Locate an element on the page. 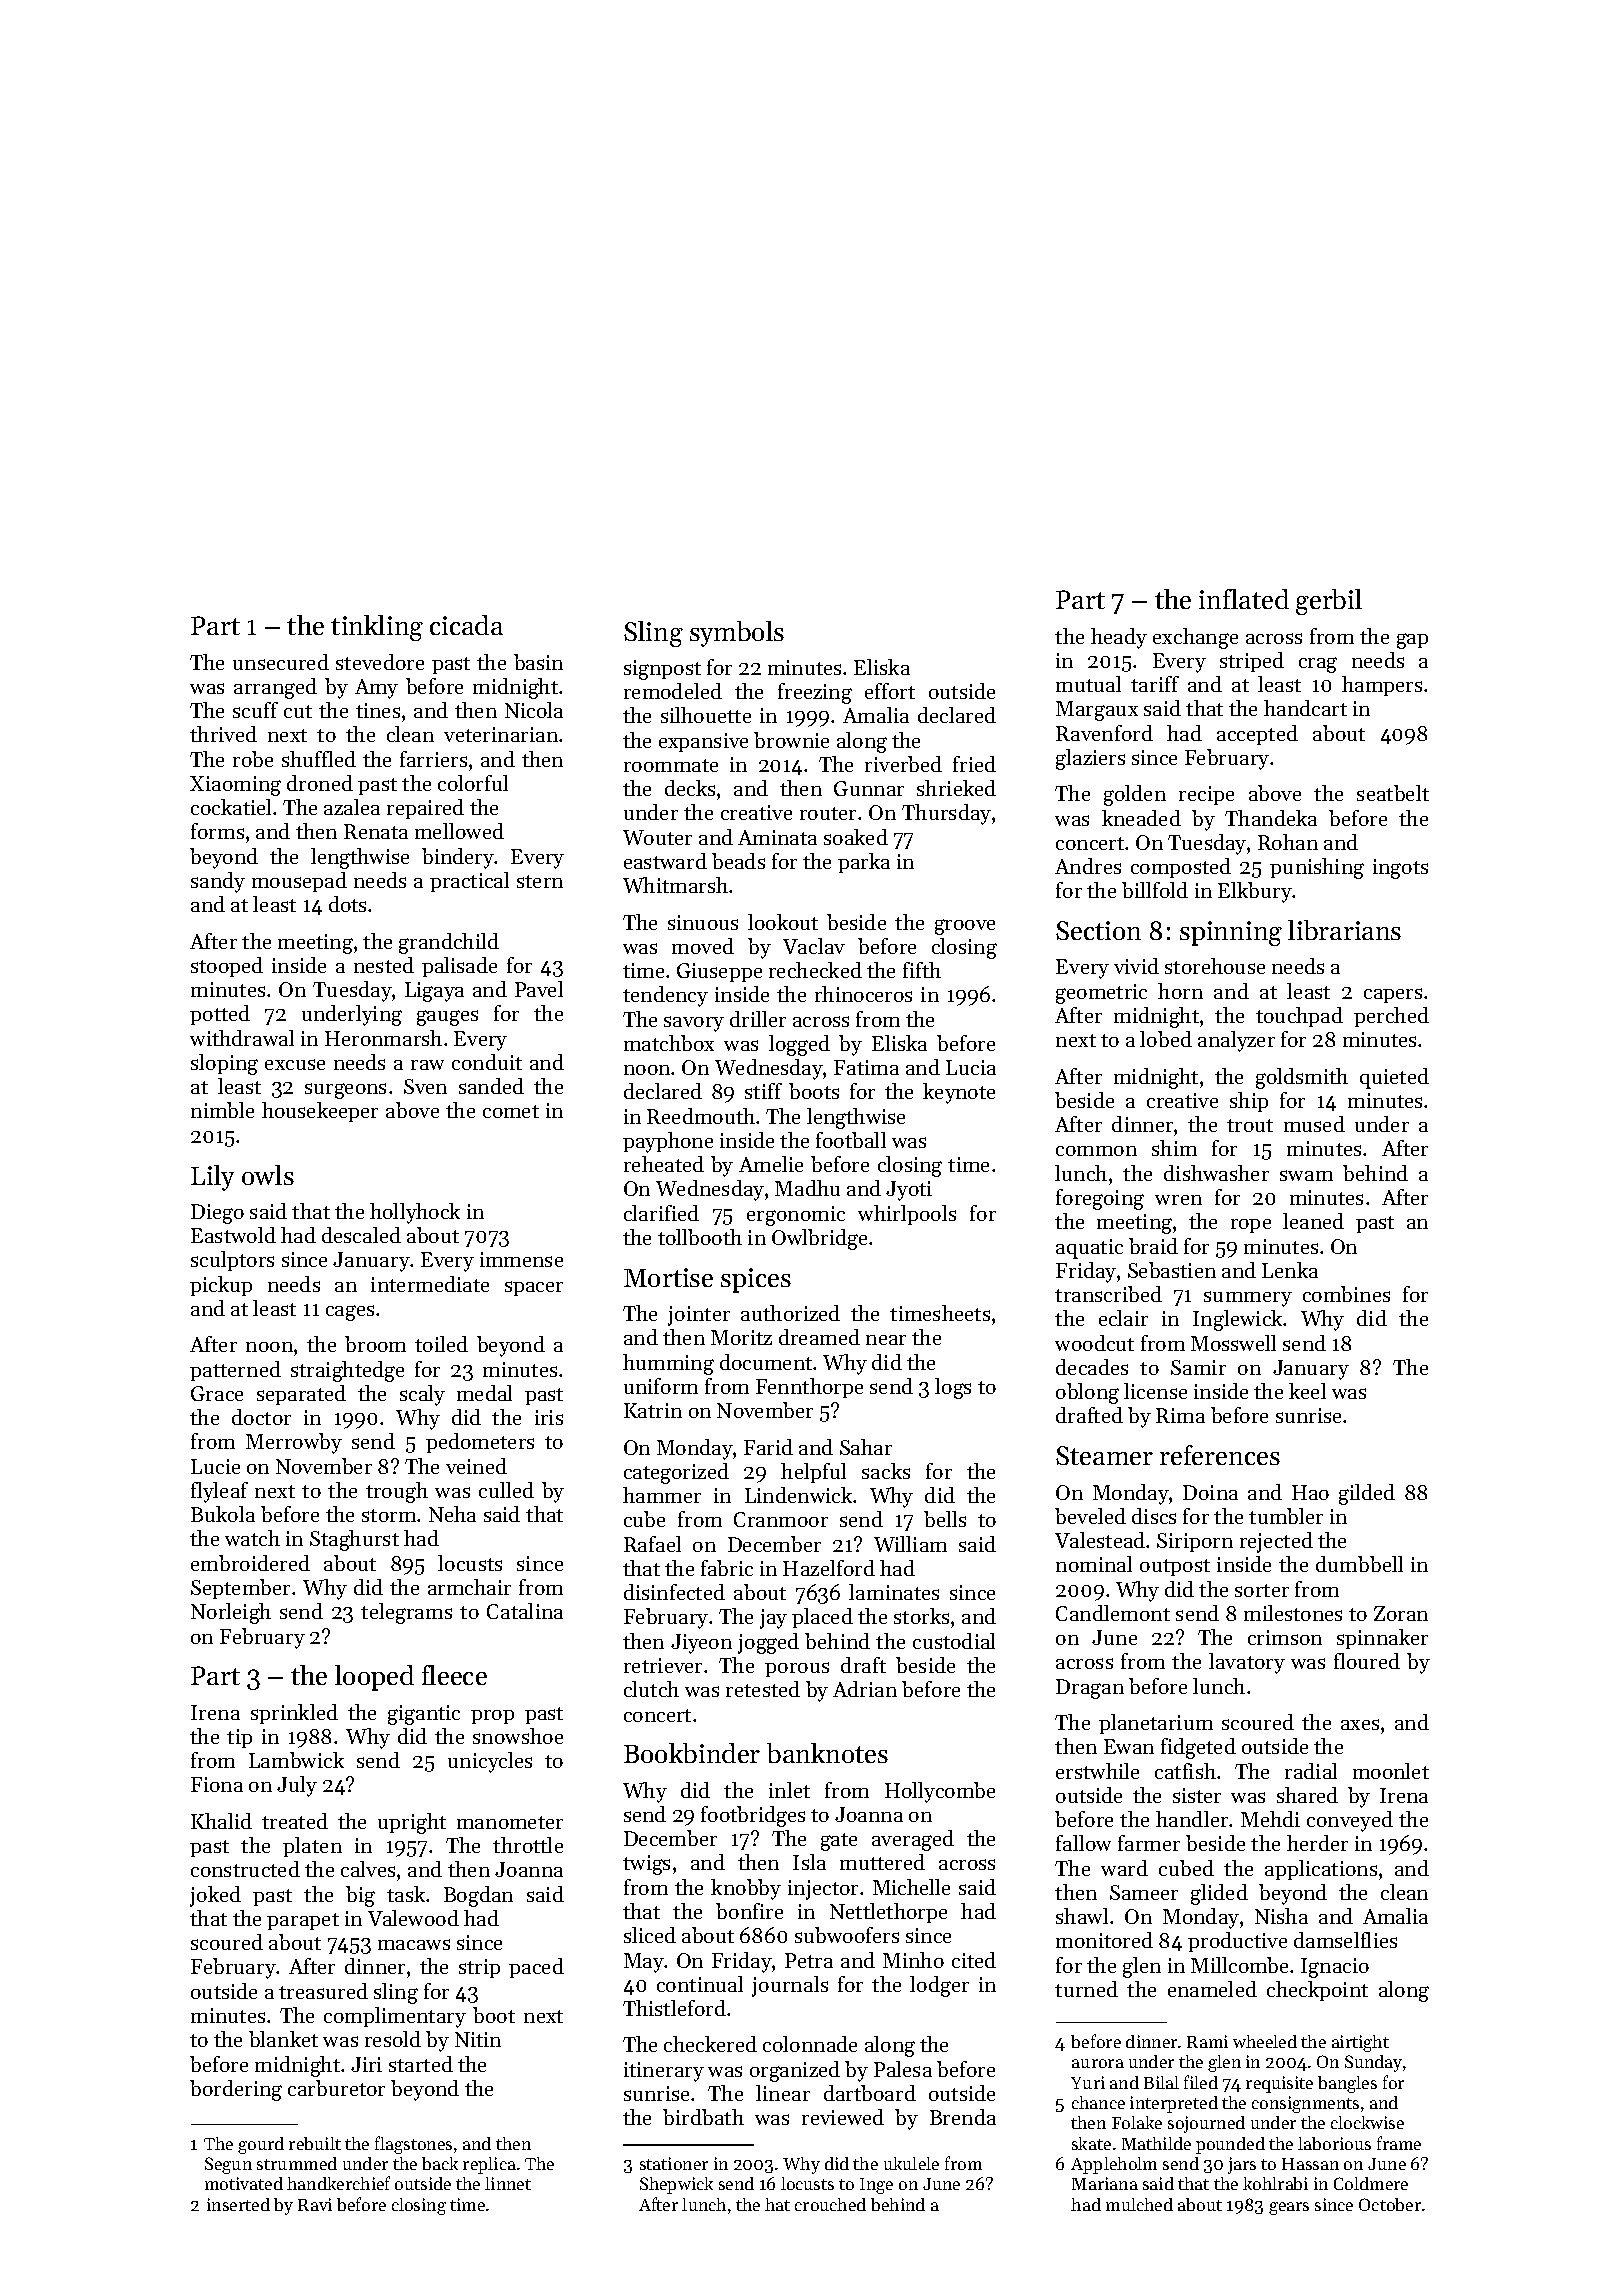 The height and width of the document is (2292, 1620). Amelie is located at coordinates (771, 1164).
